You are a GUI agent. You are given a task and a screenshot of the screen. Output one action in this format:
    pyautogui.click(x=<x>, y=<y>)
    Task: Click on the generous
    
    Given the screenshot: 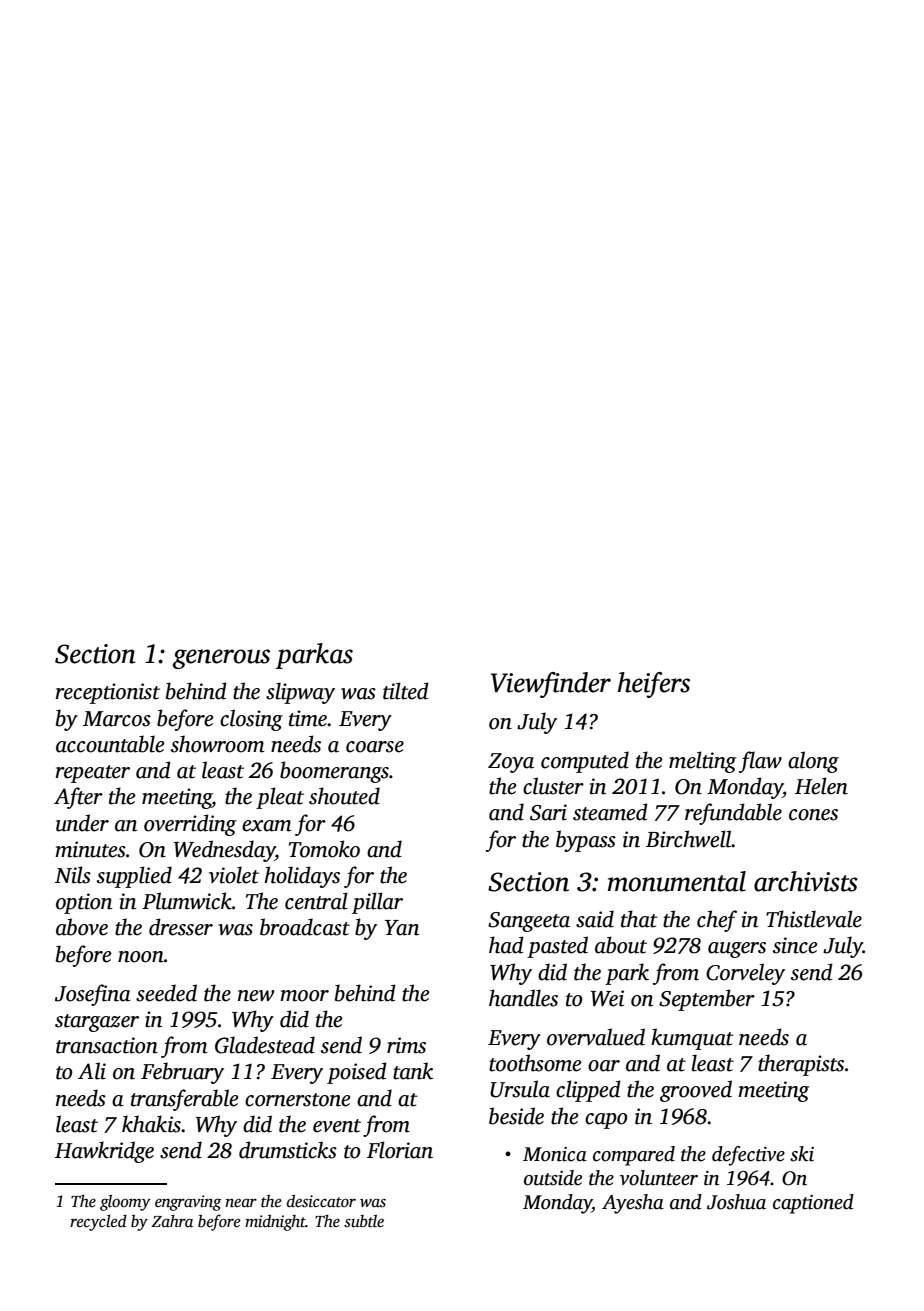 What is the action you would take?
    pyautogui.click(x=221, y=659)
